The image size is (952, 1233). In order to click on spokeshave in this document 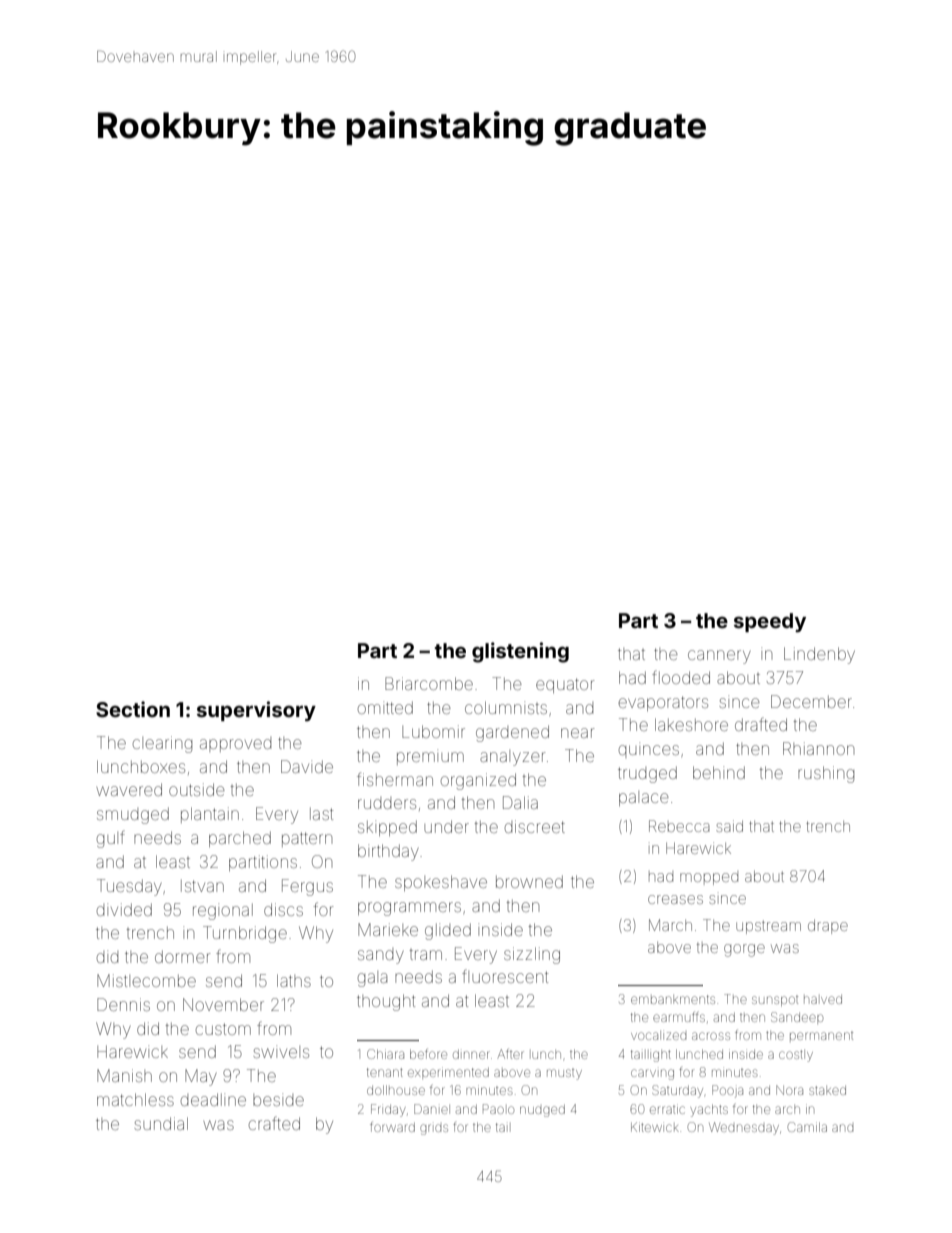, I will do `click(441, 883)`.
